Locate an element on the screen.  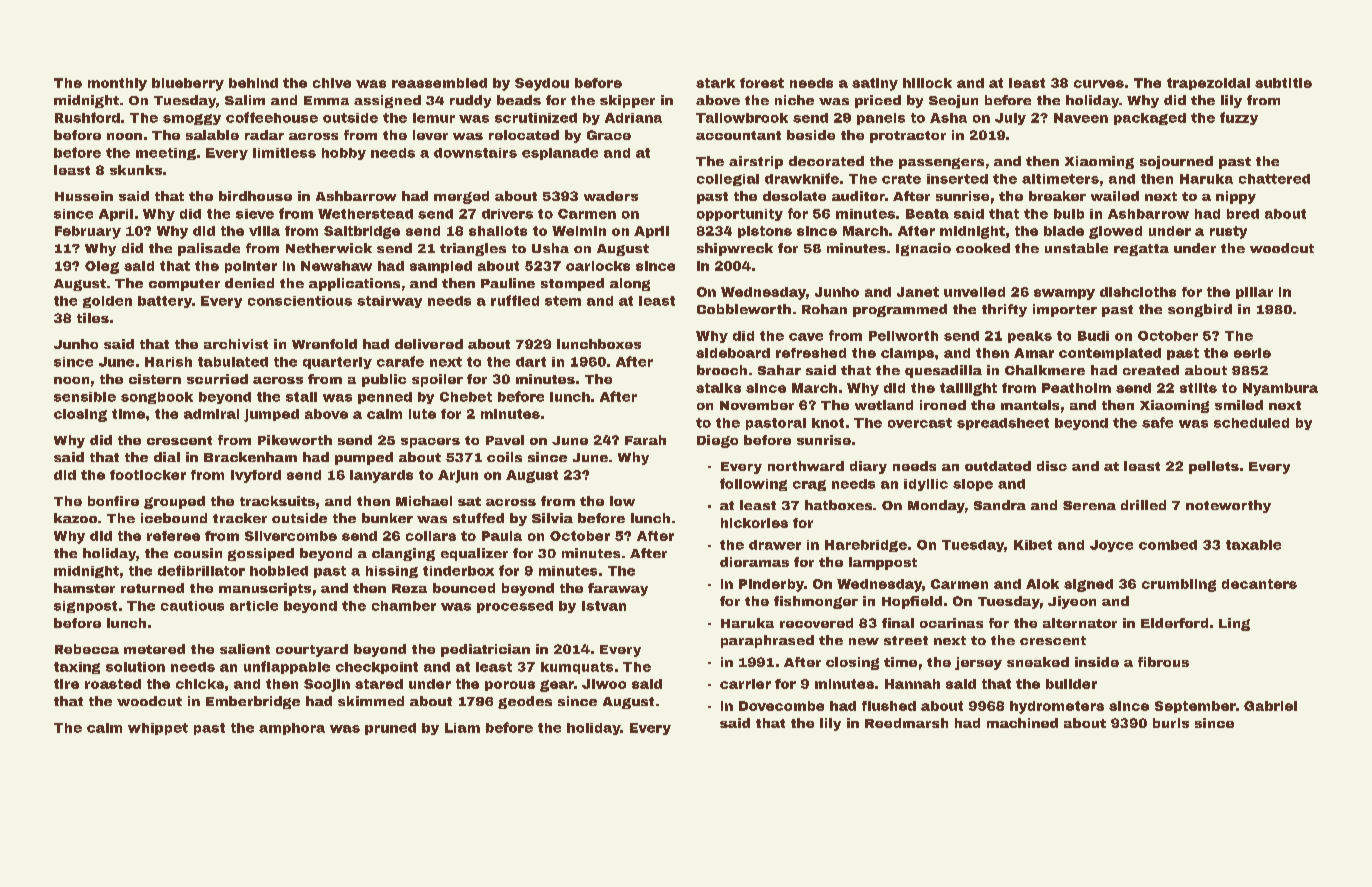
Grace is located at coordinates (609, 135).
